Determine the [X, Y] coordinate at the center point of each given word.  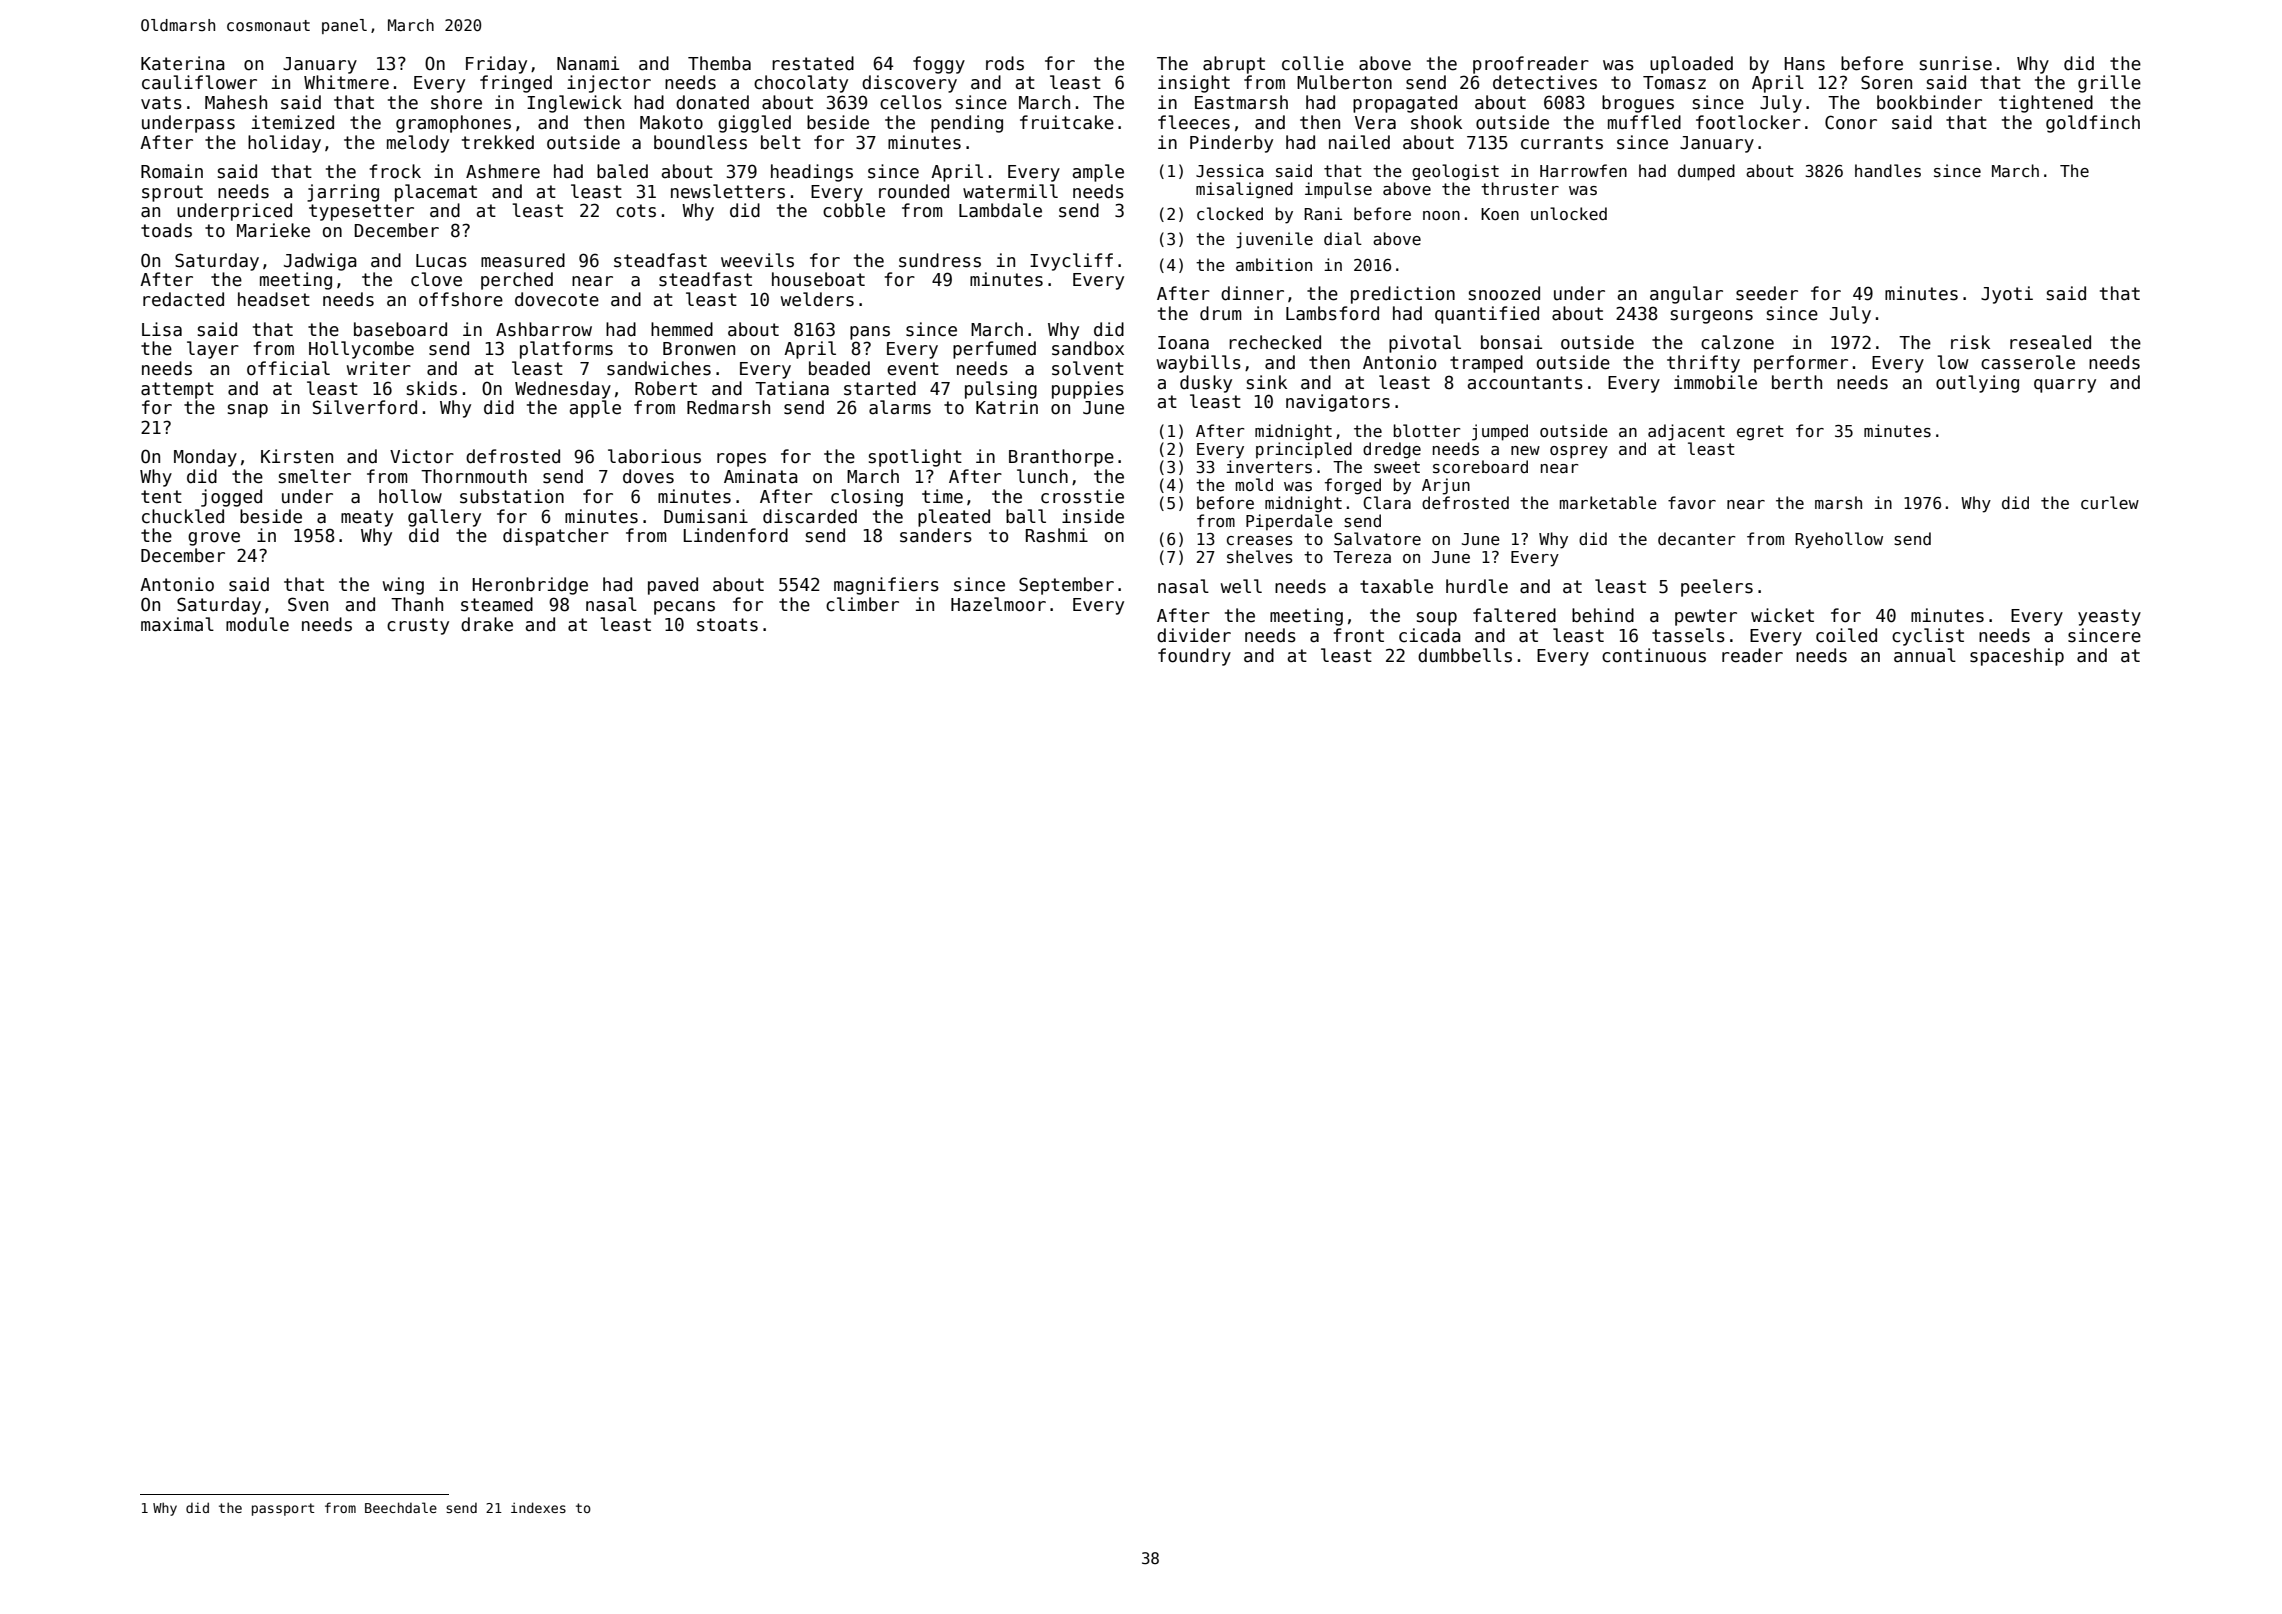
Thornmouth [474, 476]
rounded [914, 191]
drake [487, 624]
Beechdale [401, 1507]
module [257, 624]
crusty [418, 626]
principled [1304, 450]
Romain [172, 171]
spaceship [2017, 657]
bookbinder [1929, 102]
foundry [1194, 657]
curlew [2110, 502]
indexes [538, 1507]
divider [1194, 635]
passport [283, 1509]
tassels [1688, 635]
